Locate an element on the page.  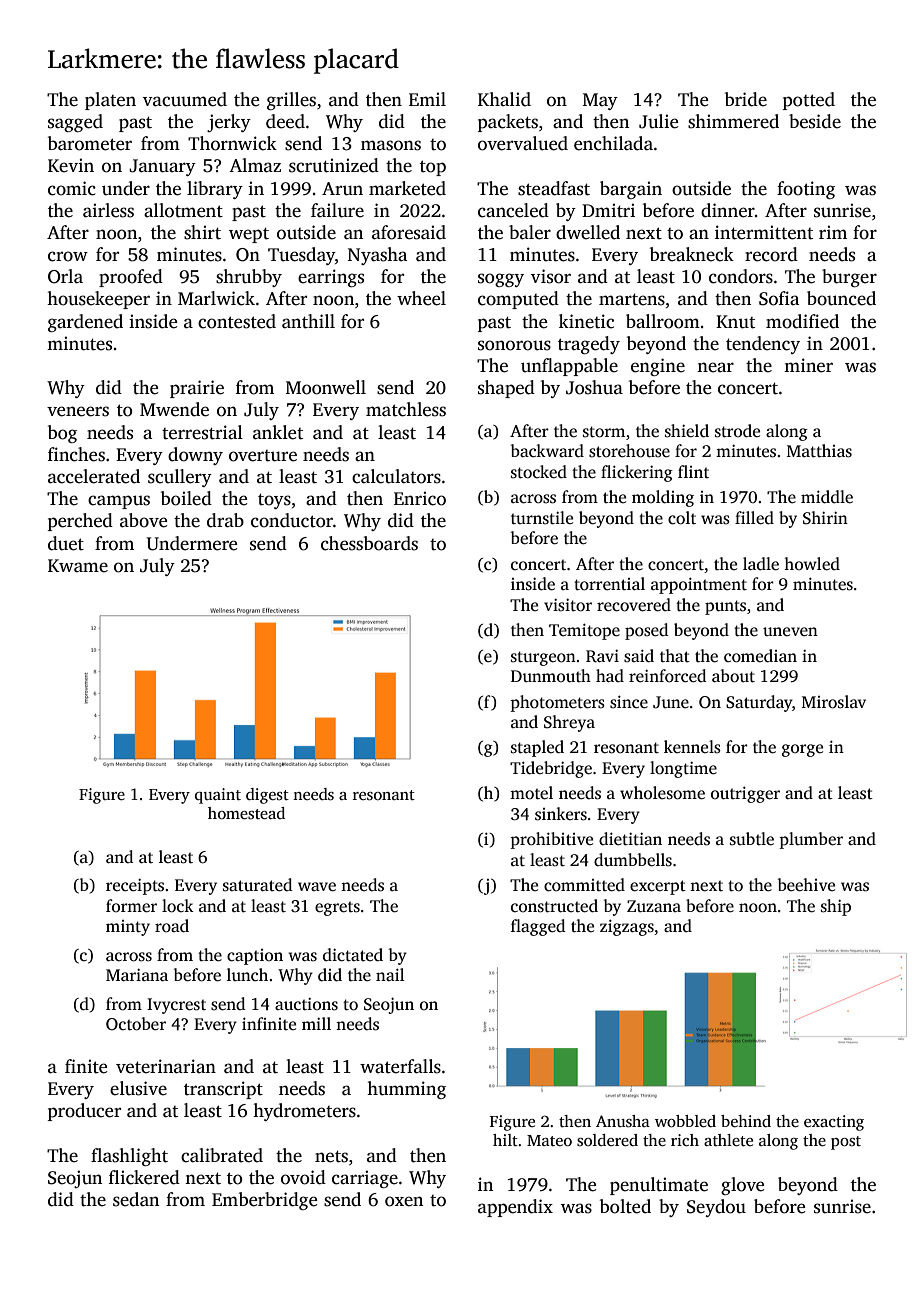
terrestrial is located at coordinates (202, 432).
